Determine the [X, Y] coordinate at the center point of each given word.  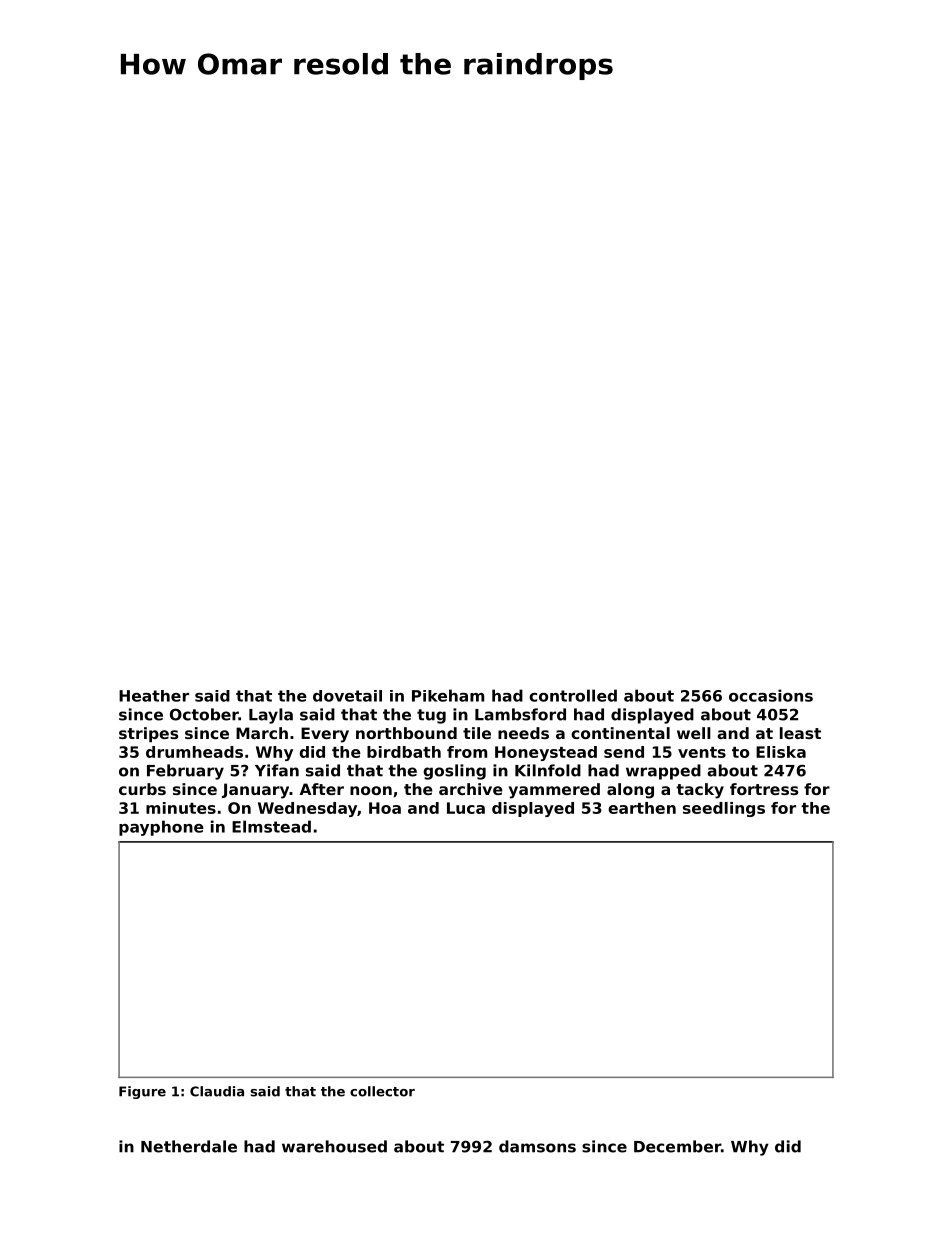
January [255, 791]
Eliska [781, 752]
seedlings [724, 809]
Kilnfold [548, 770]
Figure [142, 1092]
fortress [764, 789]
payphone [161, 828]
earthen [642, 808]
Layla [271, 716]
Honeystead [546, 753]
